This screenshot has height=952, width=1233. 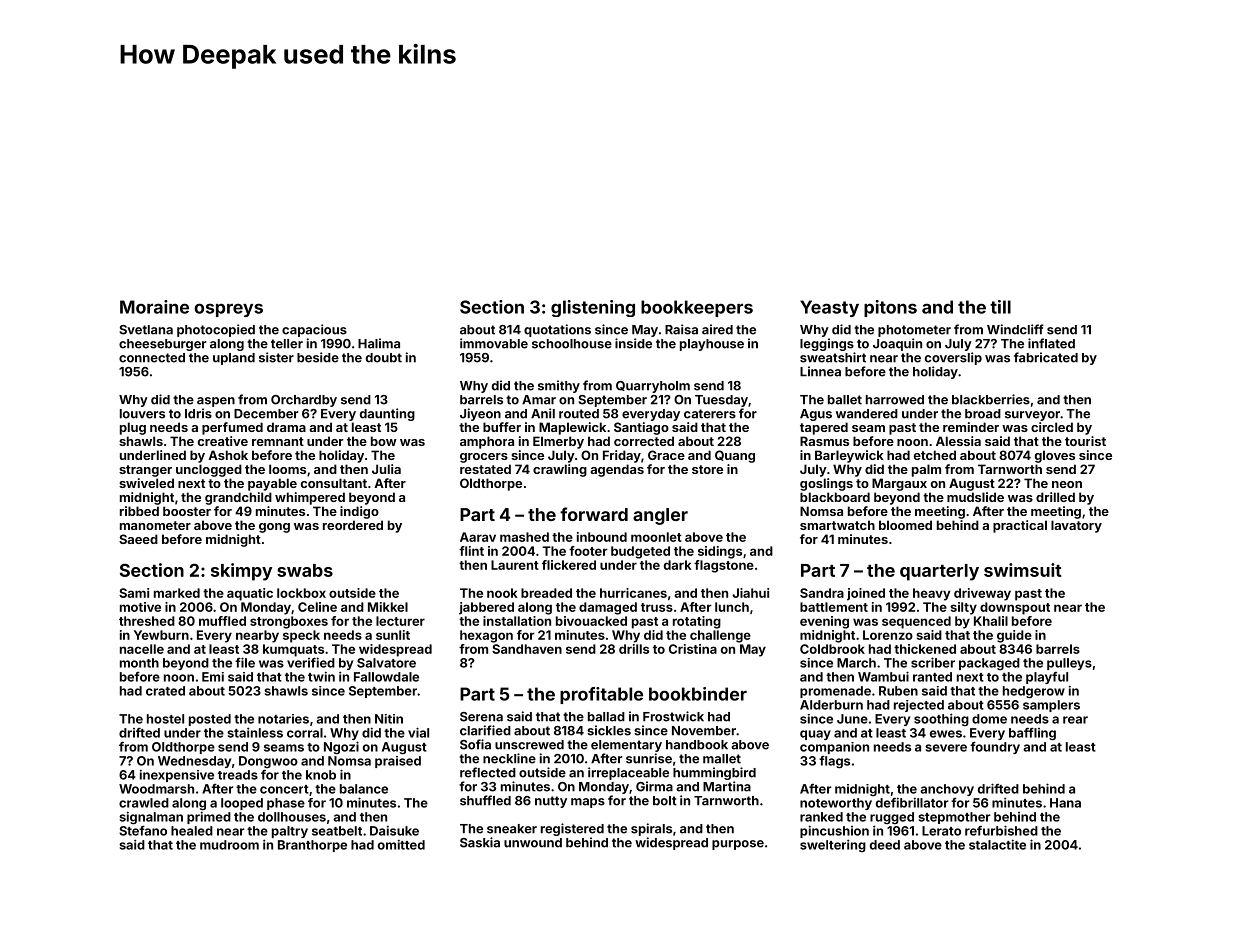 I want to click on Orchardby, so click(x=304, y=401).
